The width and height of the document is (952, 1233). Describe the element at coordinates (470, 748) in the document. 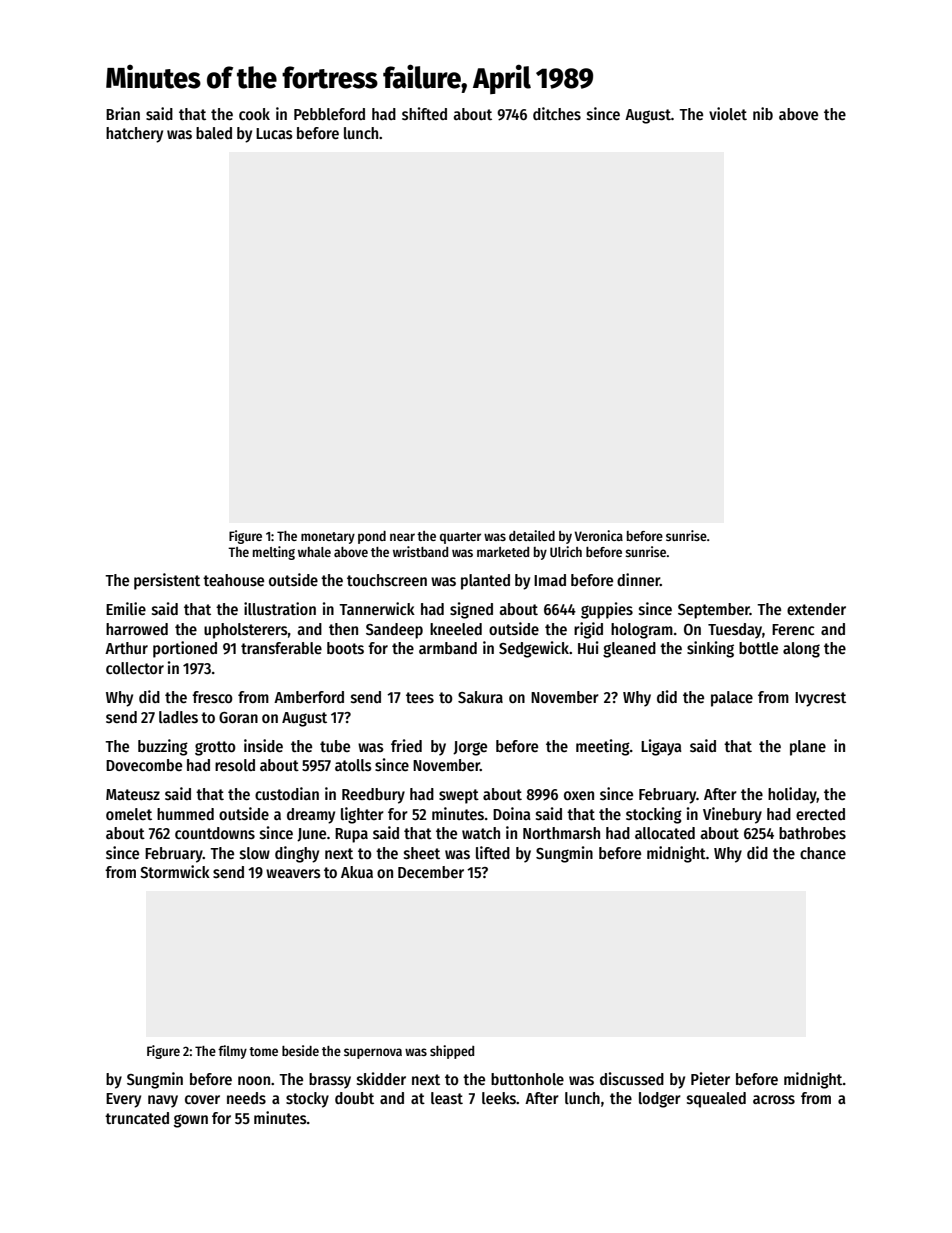

I see `Jorge` at that location.
